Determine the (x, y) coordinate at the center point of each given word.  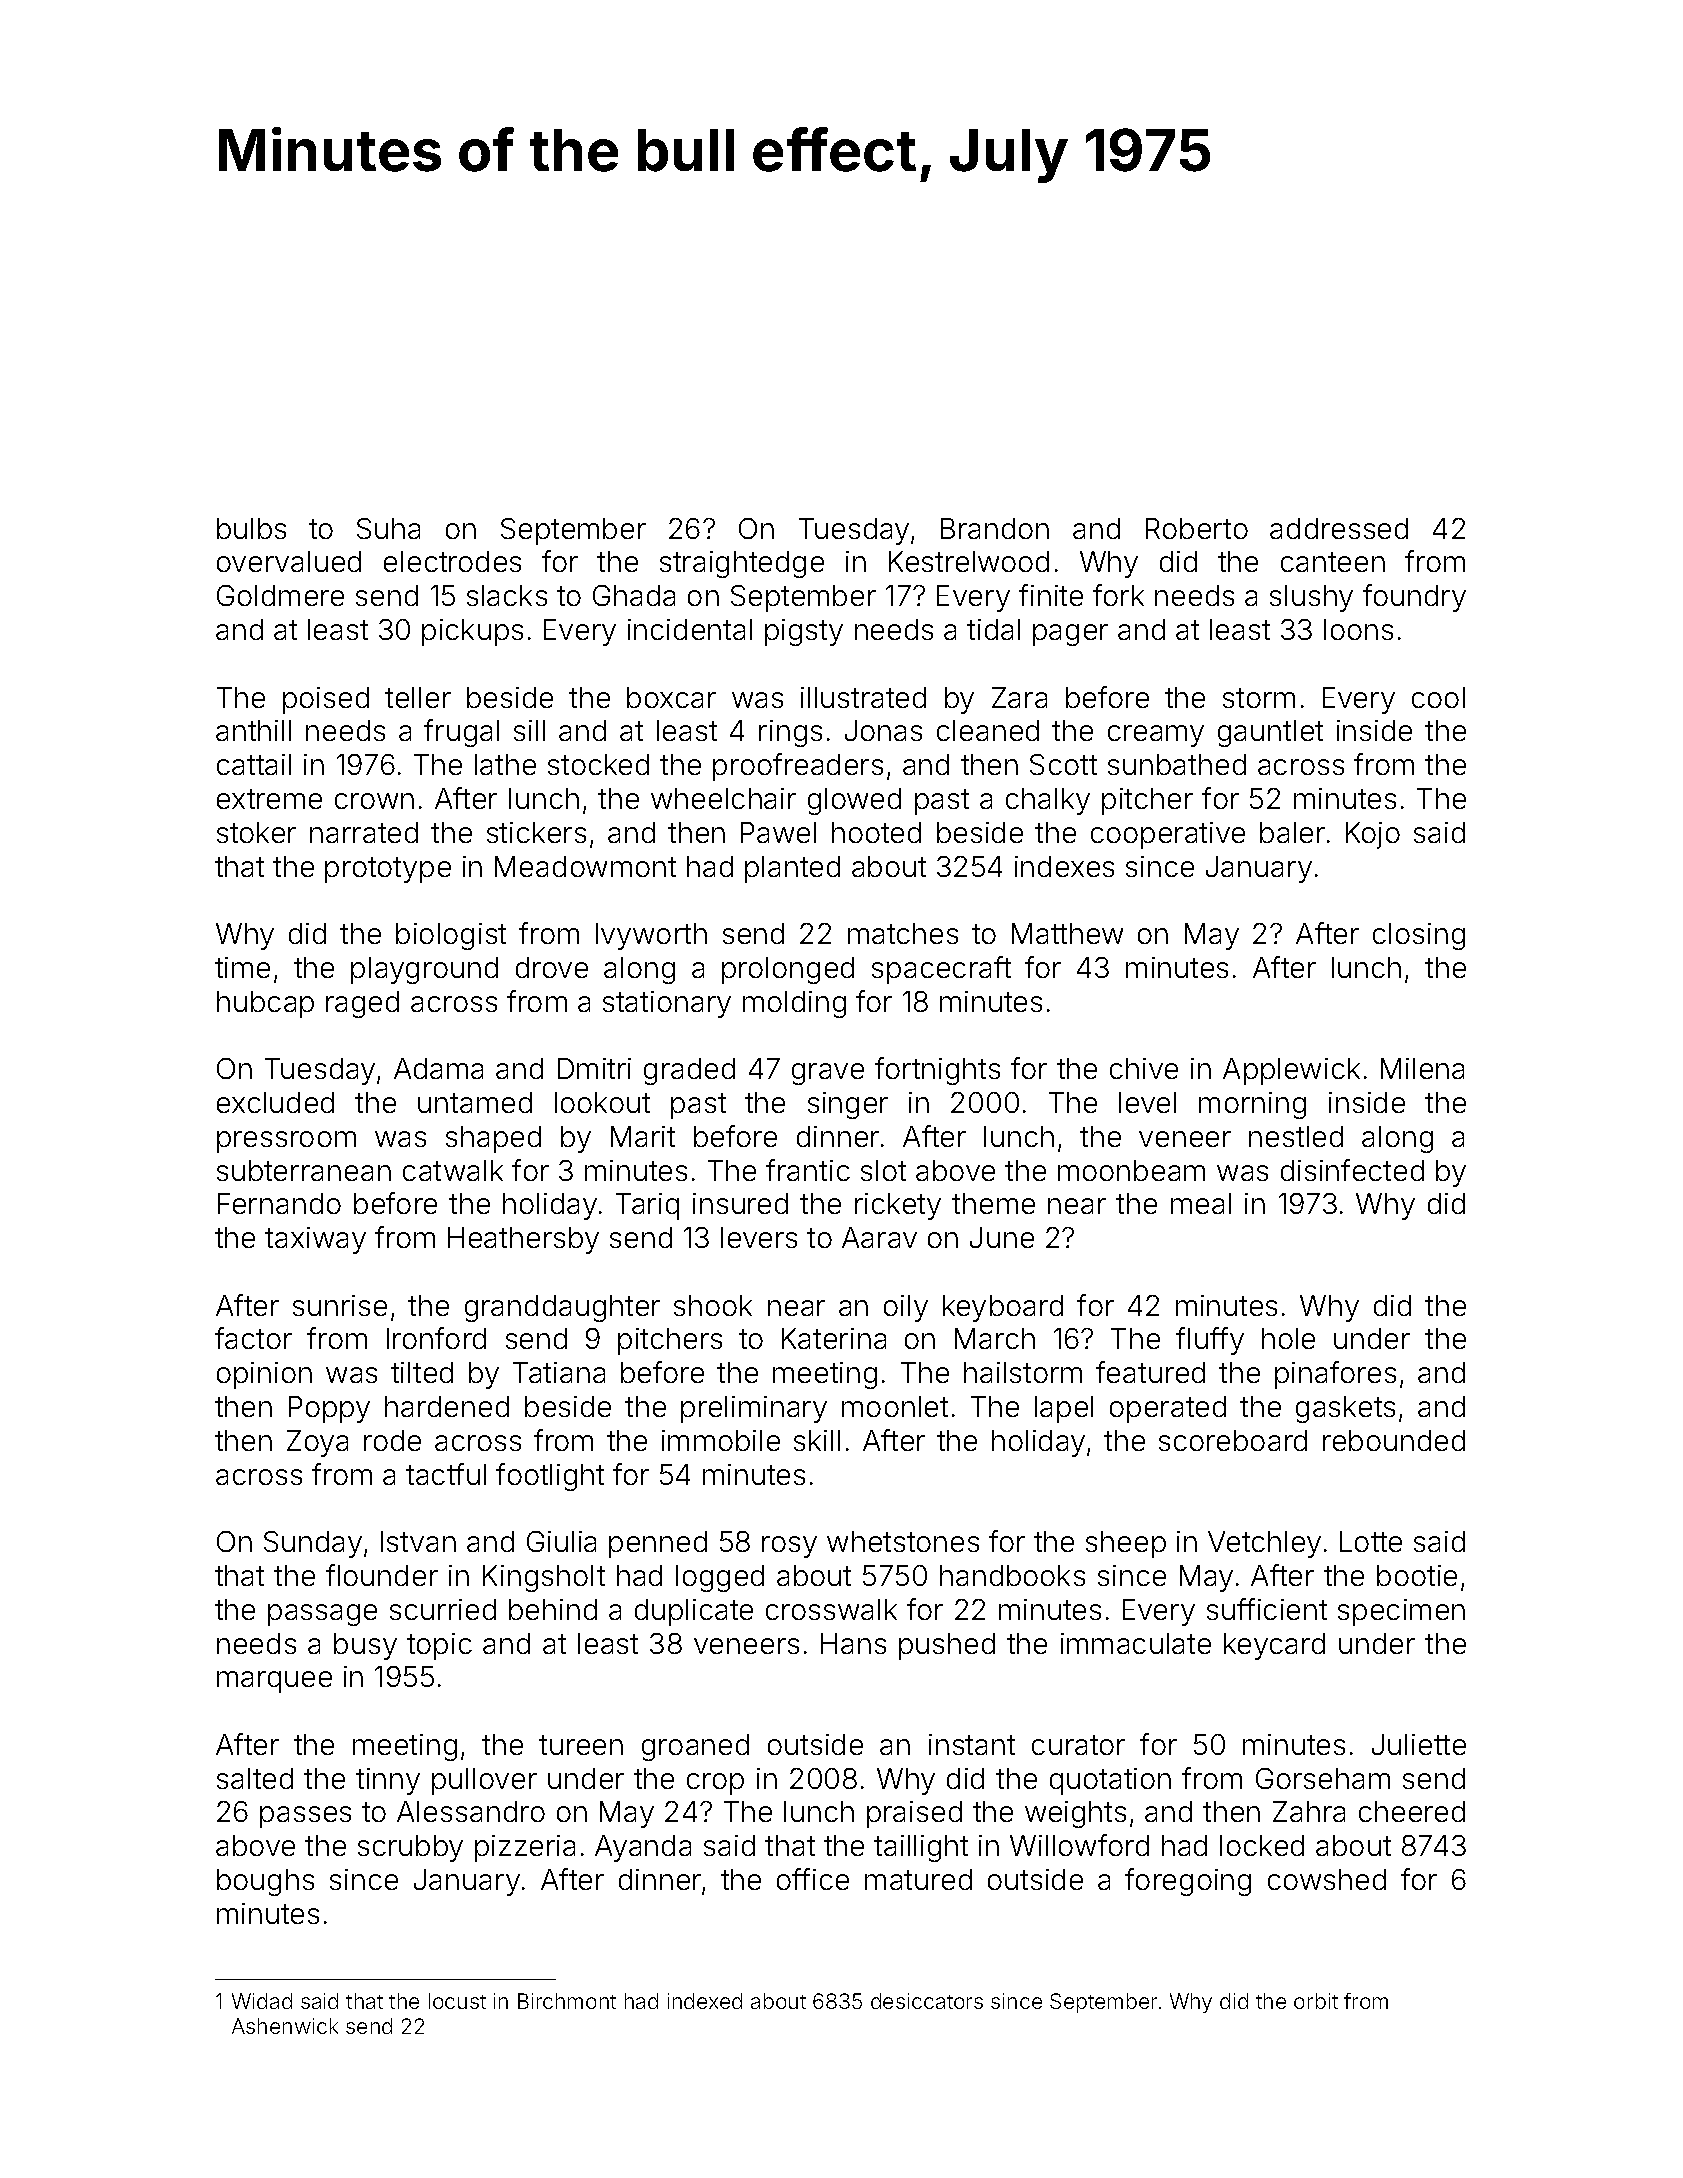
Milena (1422, 1068)
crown (374, 801)
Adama (438, 1068)
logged (720, 1578)
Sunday (313, 1544)
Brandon (995, 528)
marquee (274, 1682)
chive (1144, 1068)
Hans (853, 1643)
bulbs (251, 528)
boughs (265, 1882)
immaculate (1136, 1643)
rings (790, 733)
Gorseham (1323, 1778)
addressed (1339, 528)
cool (1438, 697)
